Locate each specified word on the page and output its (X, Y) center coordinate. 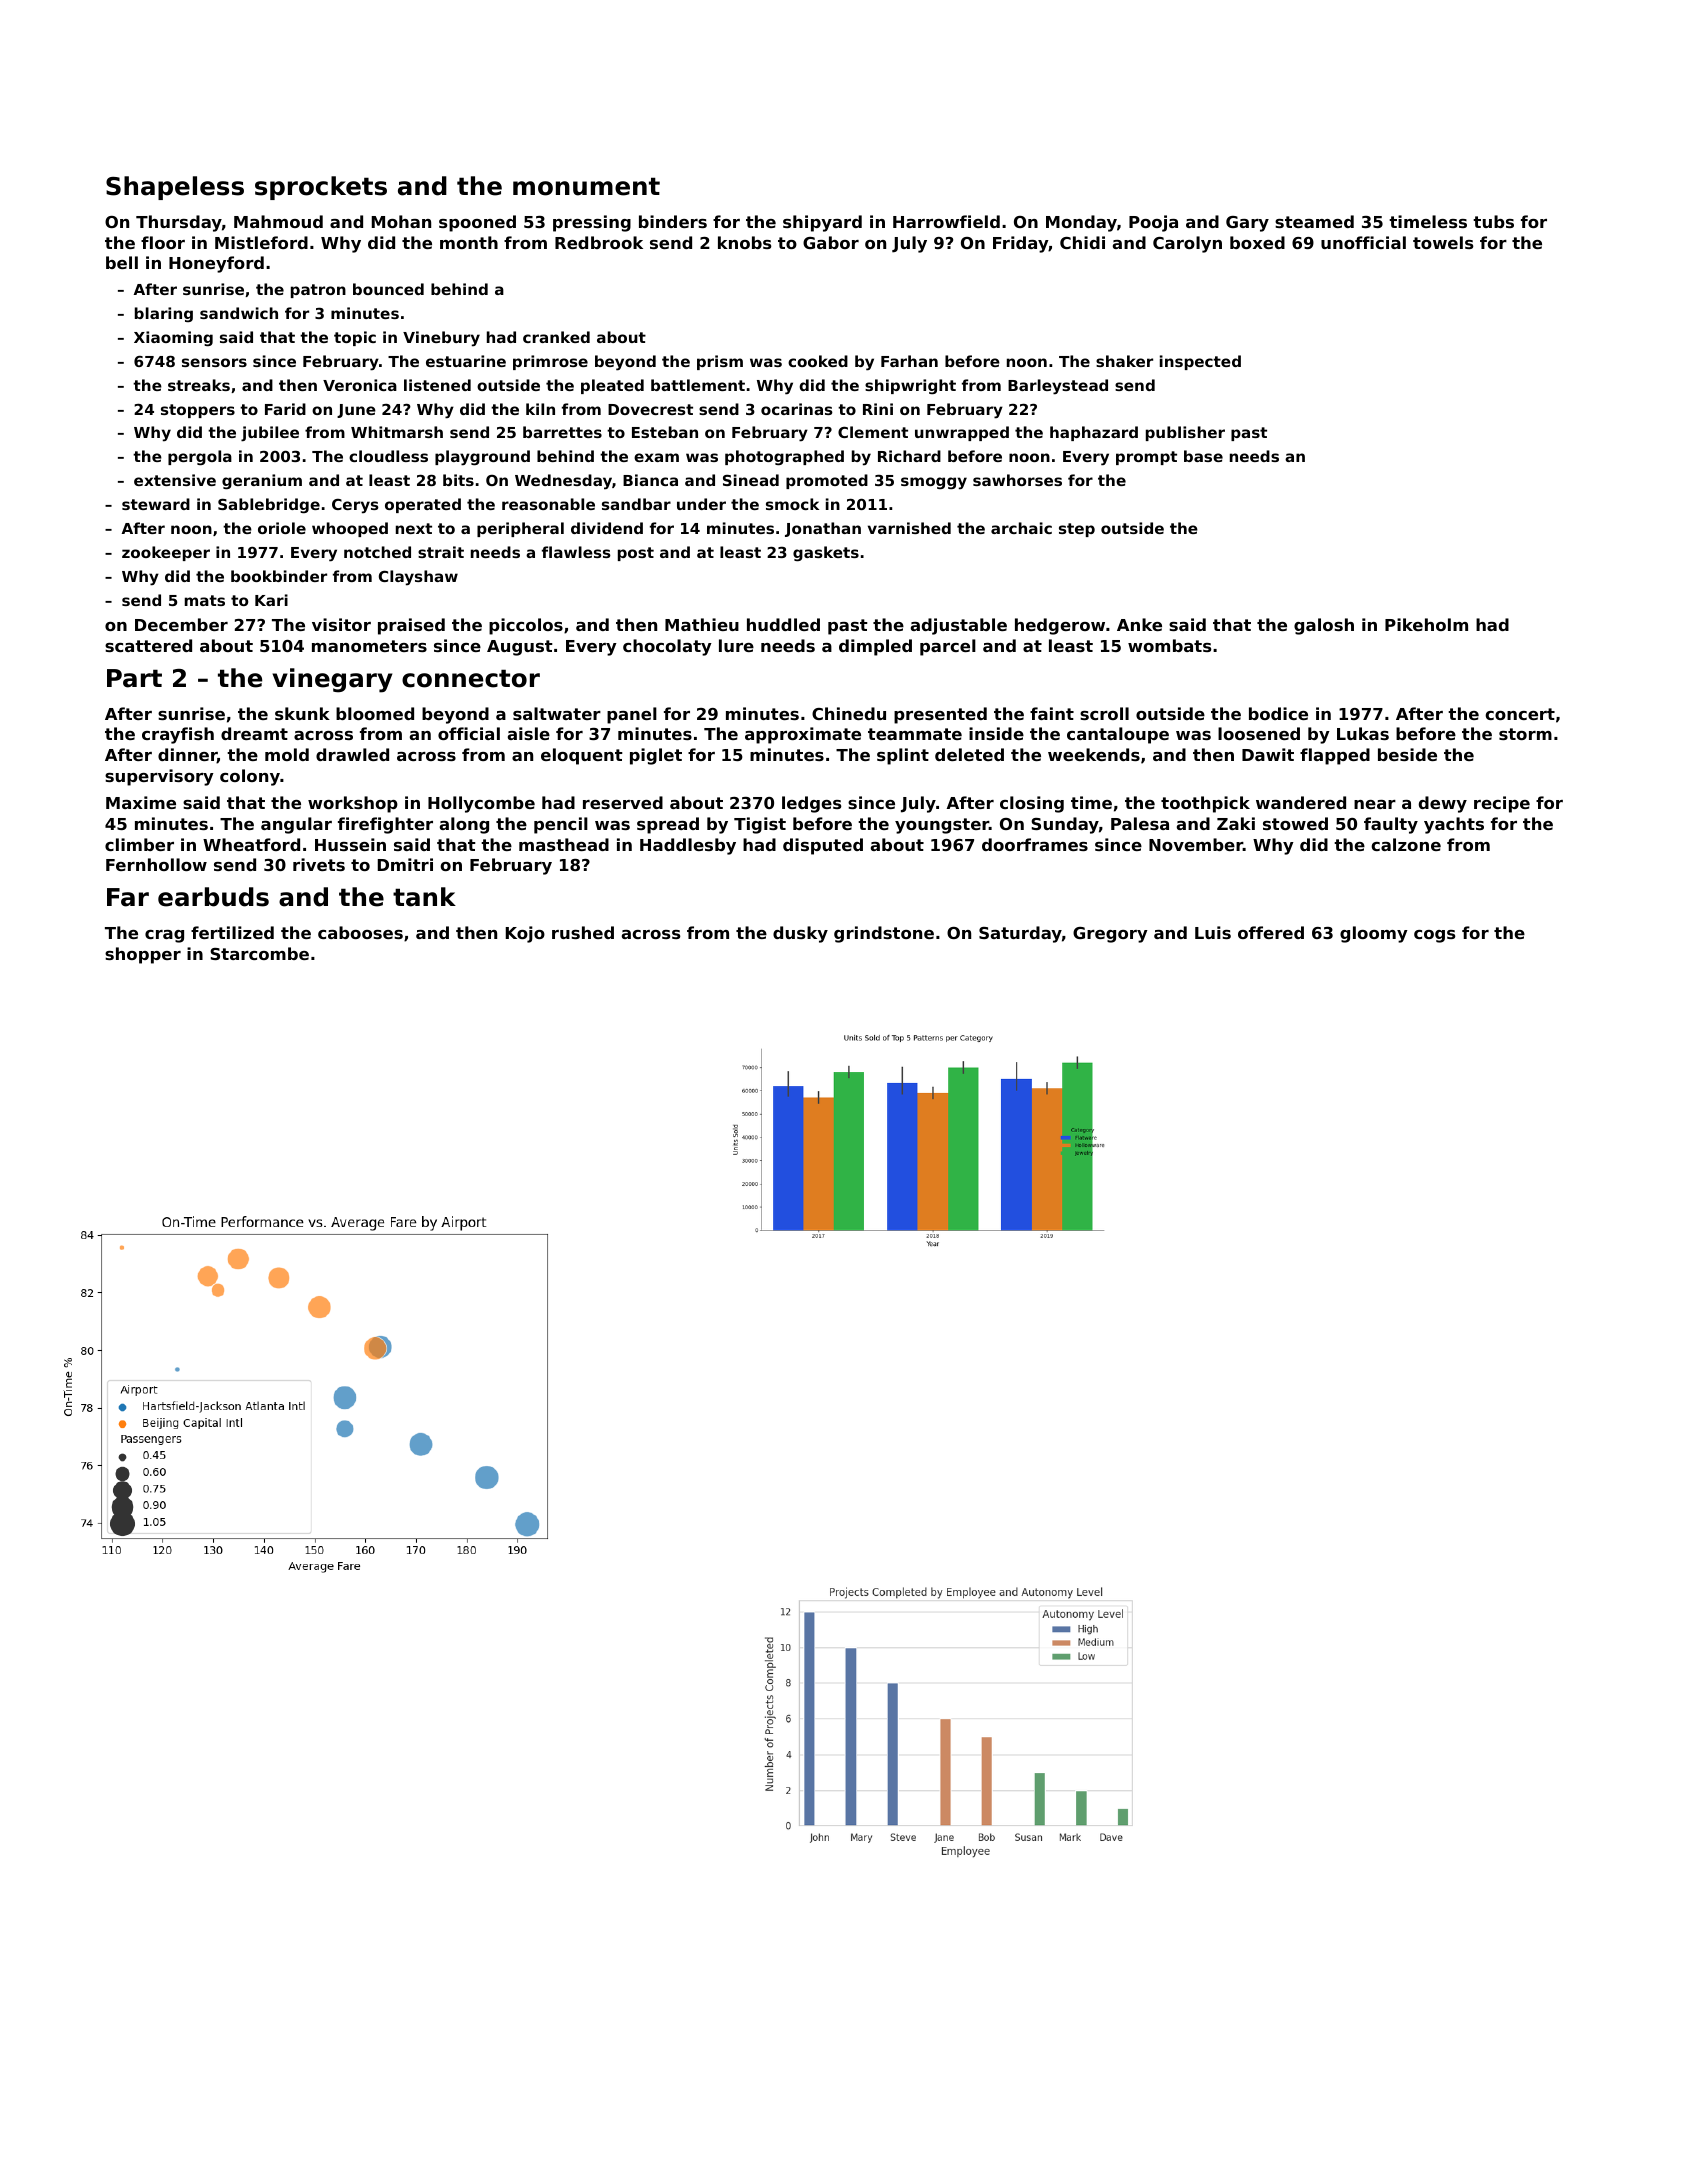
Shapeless (175, 188)
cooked (818, 361)
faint (1052, 713)
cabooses (360, 932)
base (1203, 456)
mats (205, 600)
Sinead (751, 480)
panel (632, 715)
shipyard (822, 223)
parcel (948, 647)
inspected (1200, 362)
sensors (214, 362)
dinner (187, 755)
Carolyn (1187, 244)
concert (1520, 714)
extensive (175, 480)
